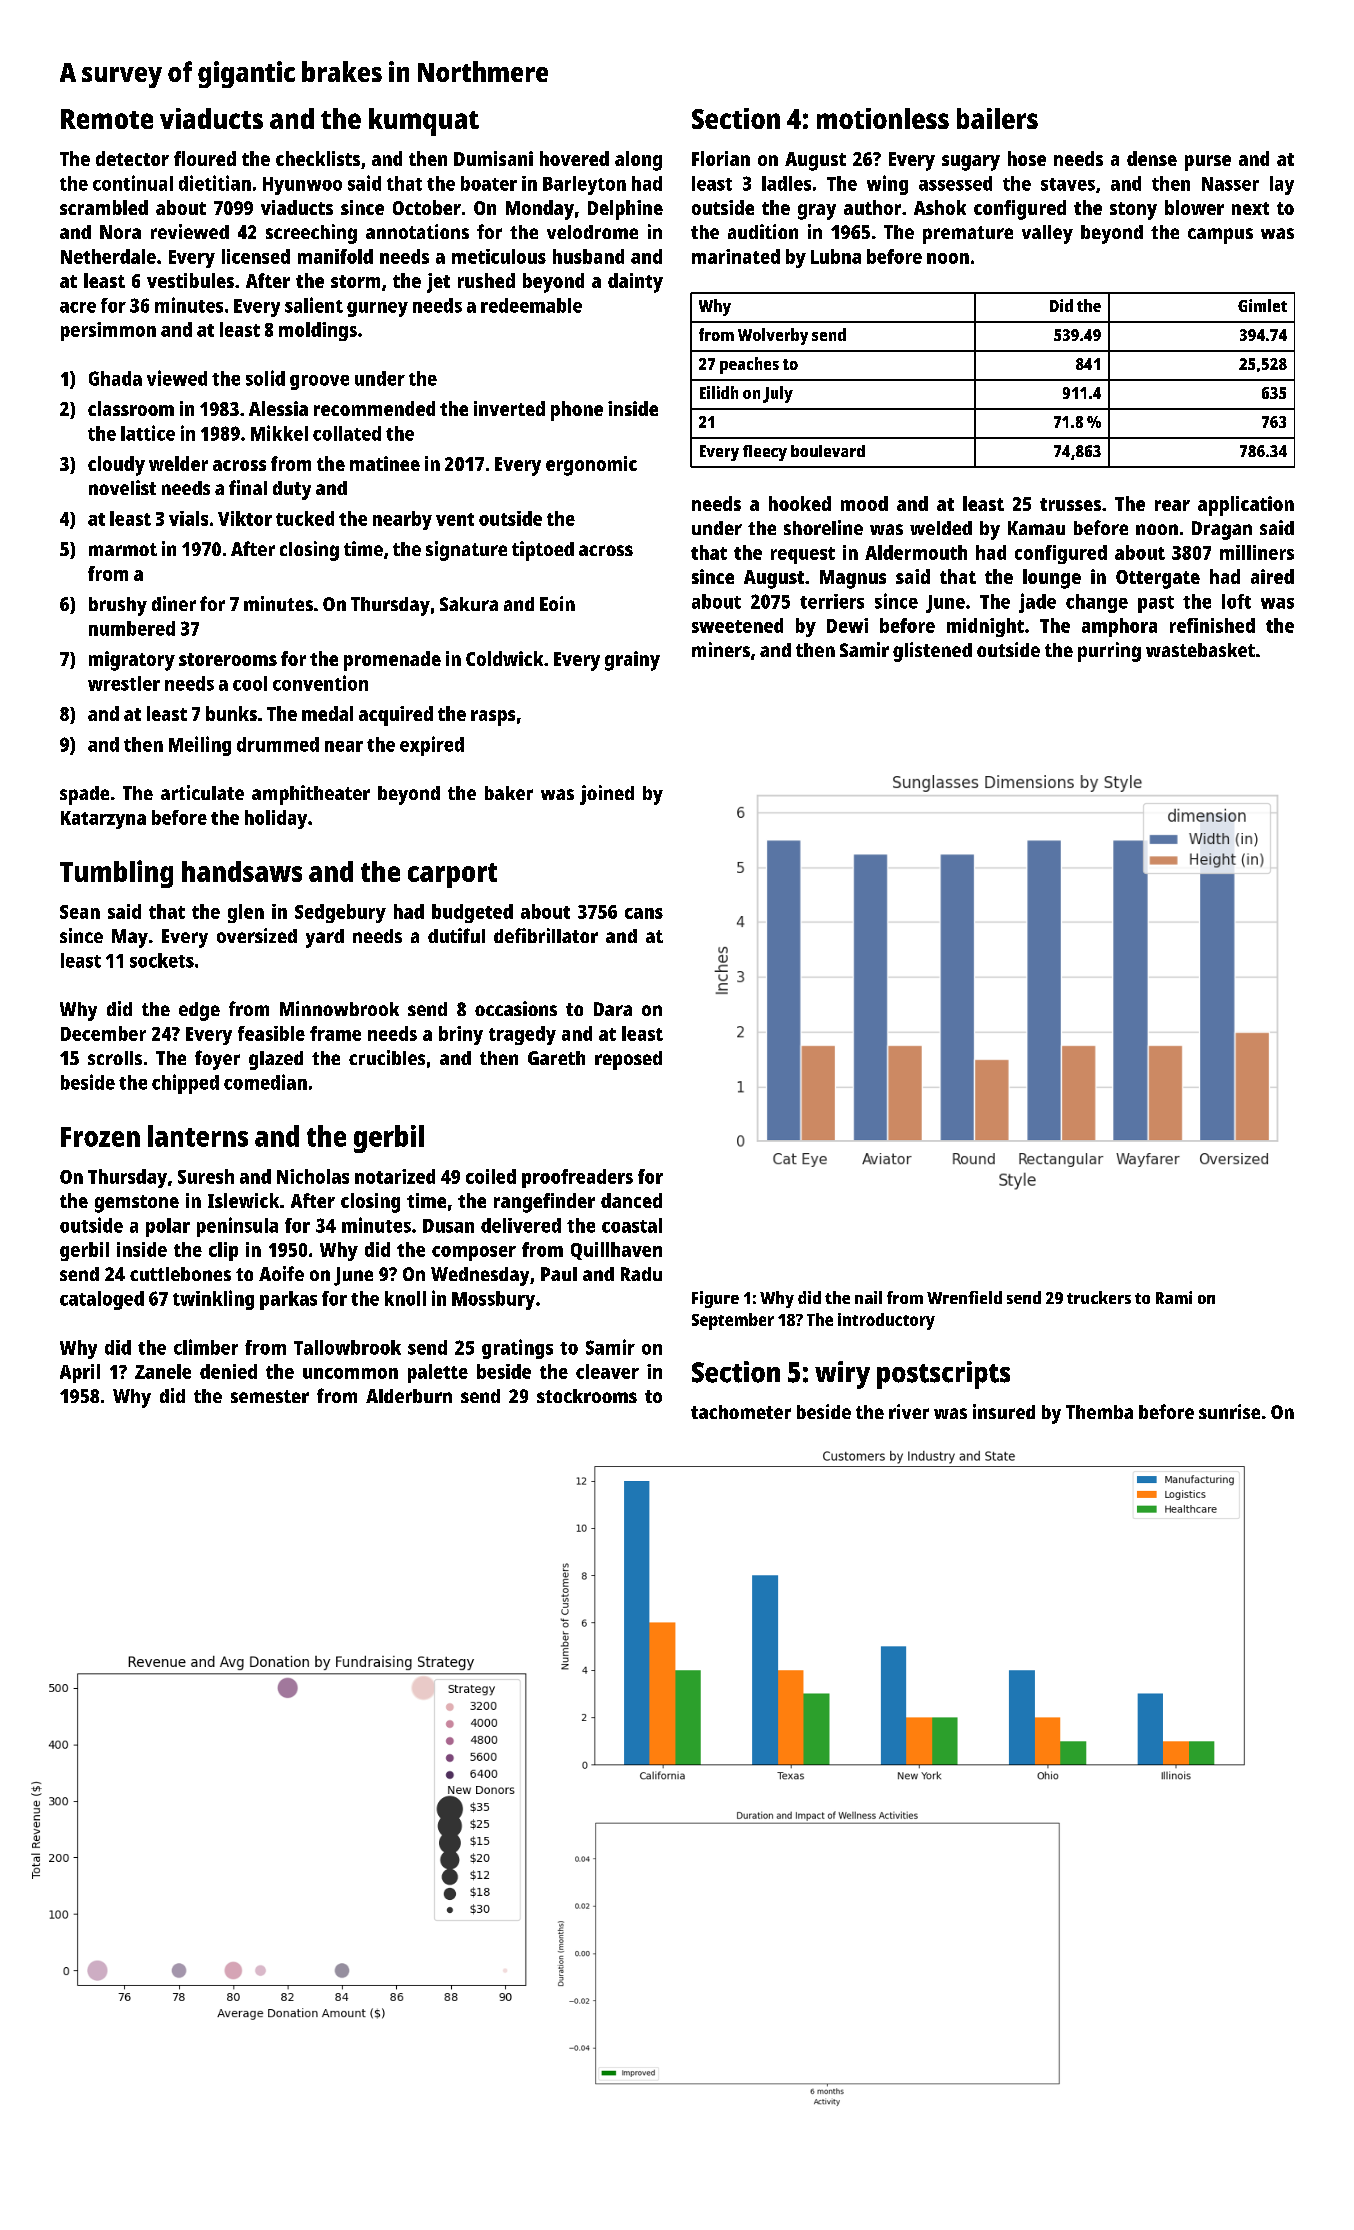  Describe the element at coordinates (607, 795) in the screenshot. I see `joined` at that location.
